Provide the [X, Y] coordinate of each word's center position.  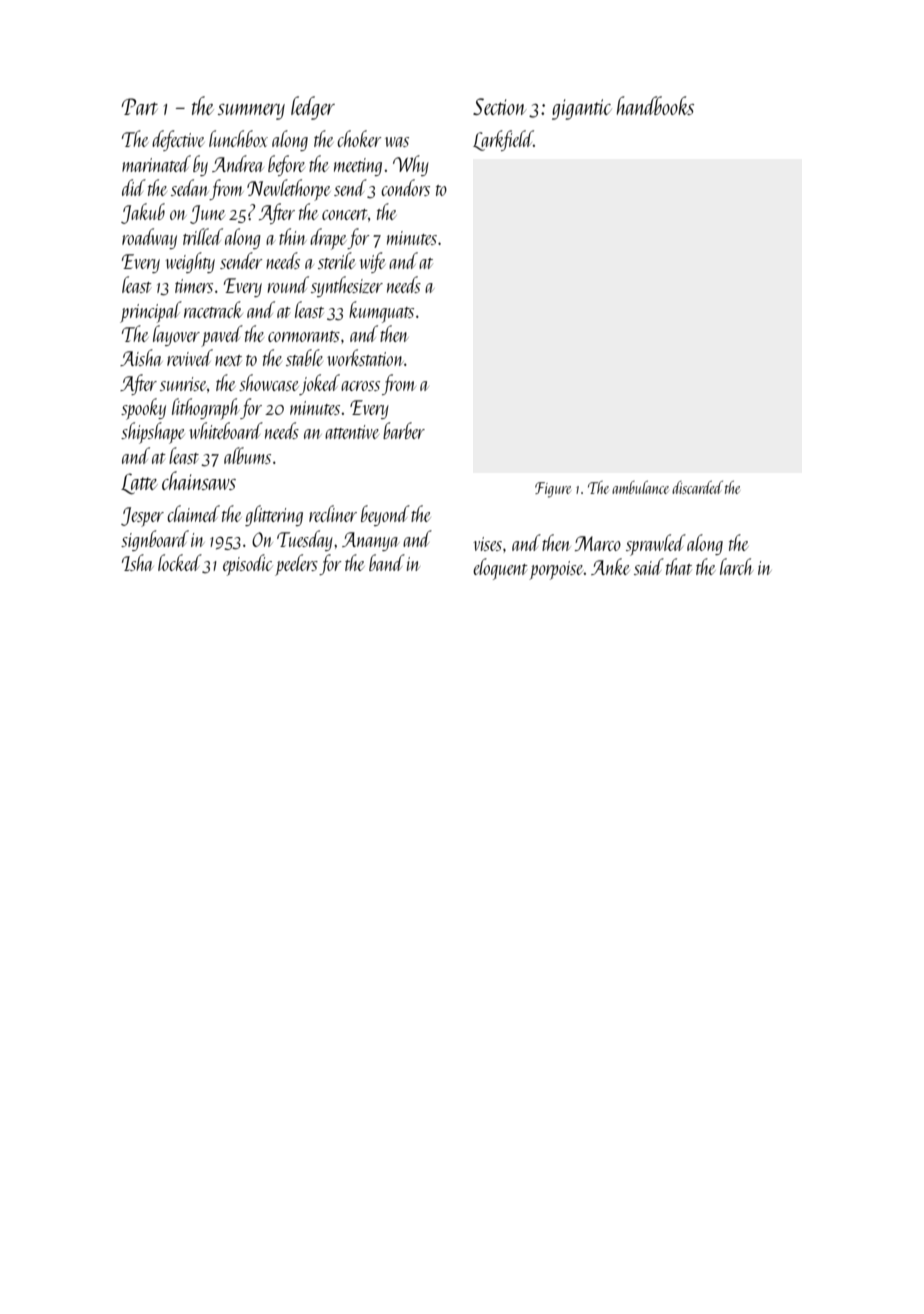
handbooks [655, 105]
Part [139, 106]
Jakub [143, 213]
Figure [553, 490]
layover [176, 335]
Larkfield [503, 140]
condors [405, 187]
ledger [313, 108]
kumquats [381, 312]
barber [404, 430]
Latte [139, 483]
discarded [697, 487]
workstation [365, 357]
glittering [274, 515]
